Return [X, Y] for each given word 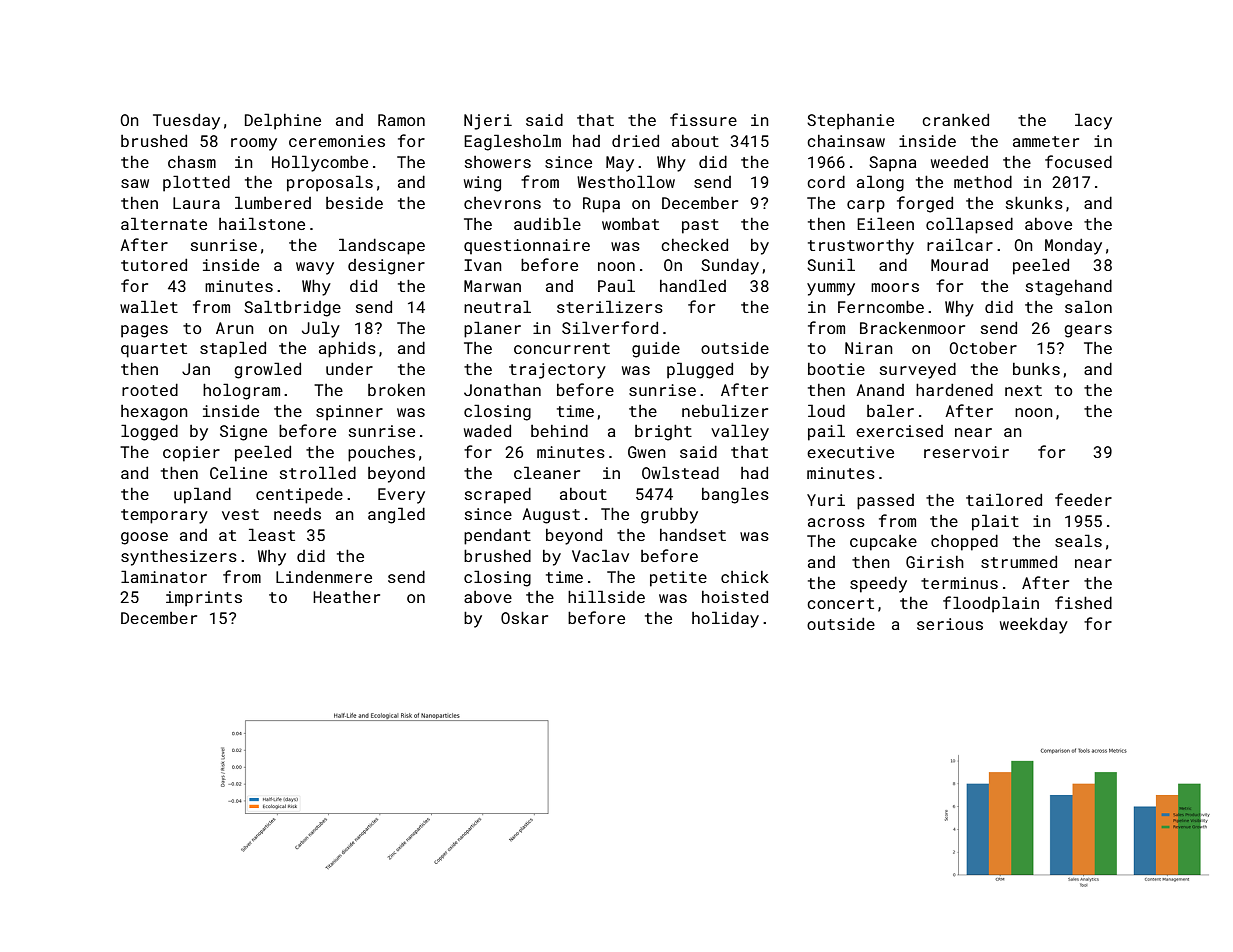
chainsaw [846, 141]
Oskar [524, 617]
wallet [149, 306]
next [1023, 390]
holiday [725, 619]
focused [1078, 161]
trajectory [557, 371]
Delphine [283, 121]
